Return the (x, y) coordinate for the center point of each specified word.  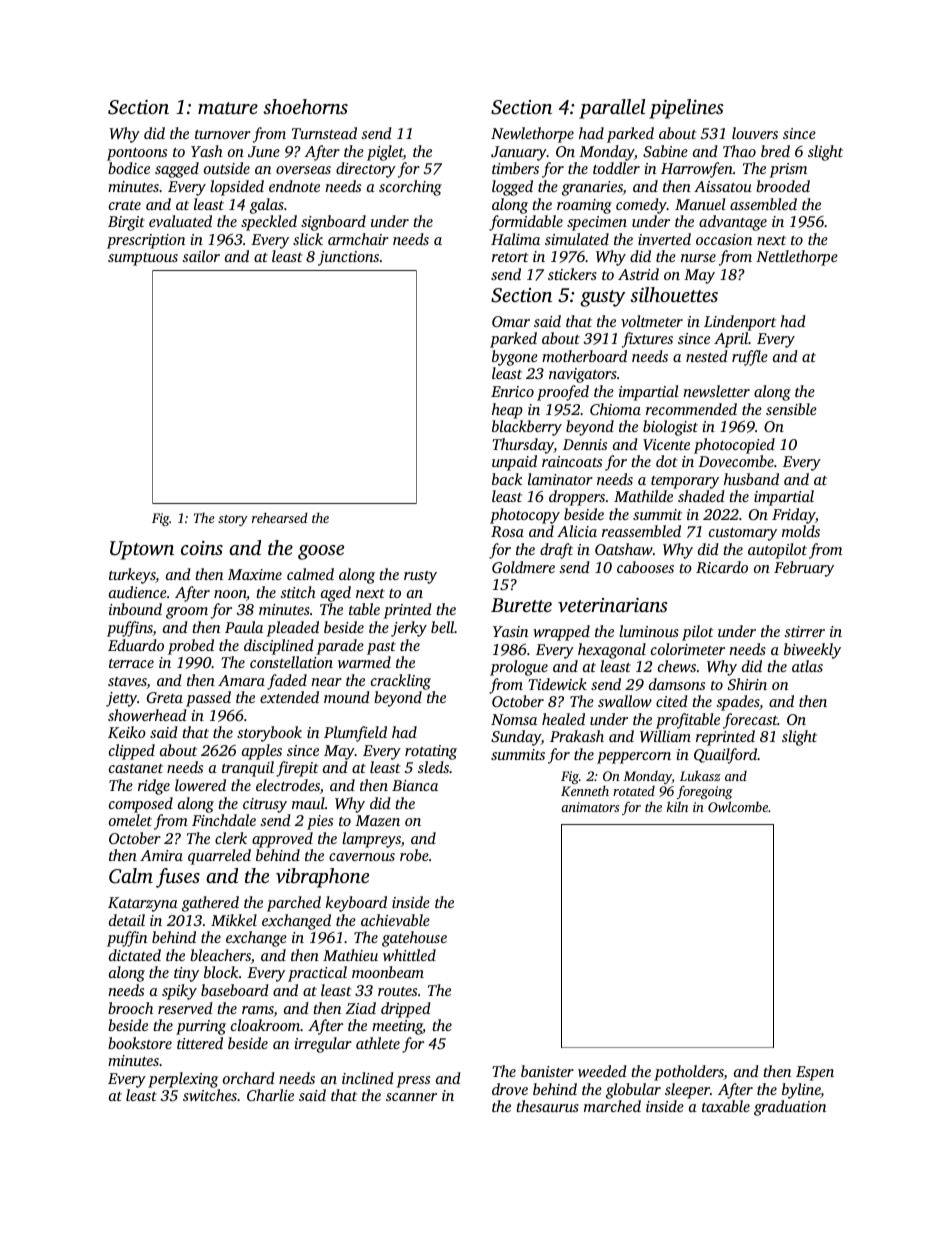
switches (210, 1095)
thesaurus (547, 1106)
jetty (121, 699)
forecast (750, 721)
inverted (664, 239)
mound (347, 697)
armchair (358, 239)
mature (228, 108)
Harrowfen (697, 170)
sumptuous (143, 259)
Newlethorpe (532, 135)
